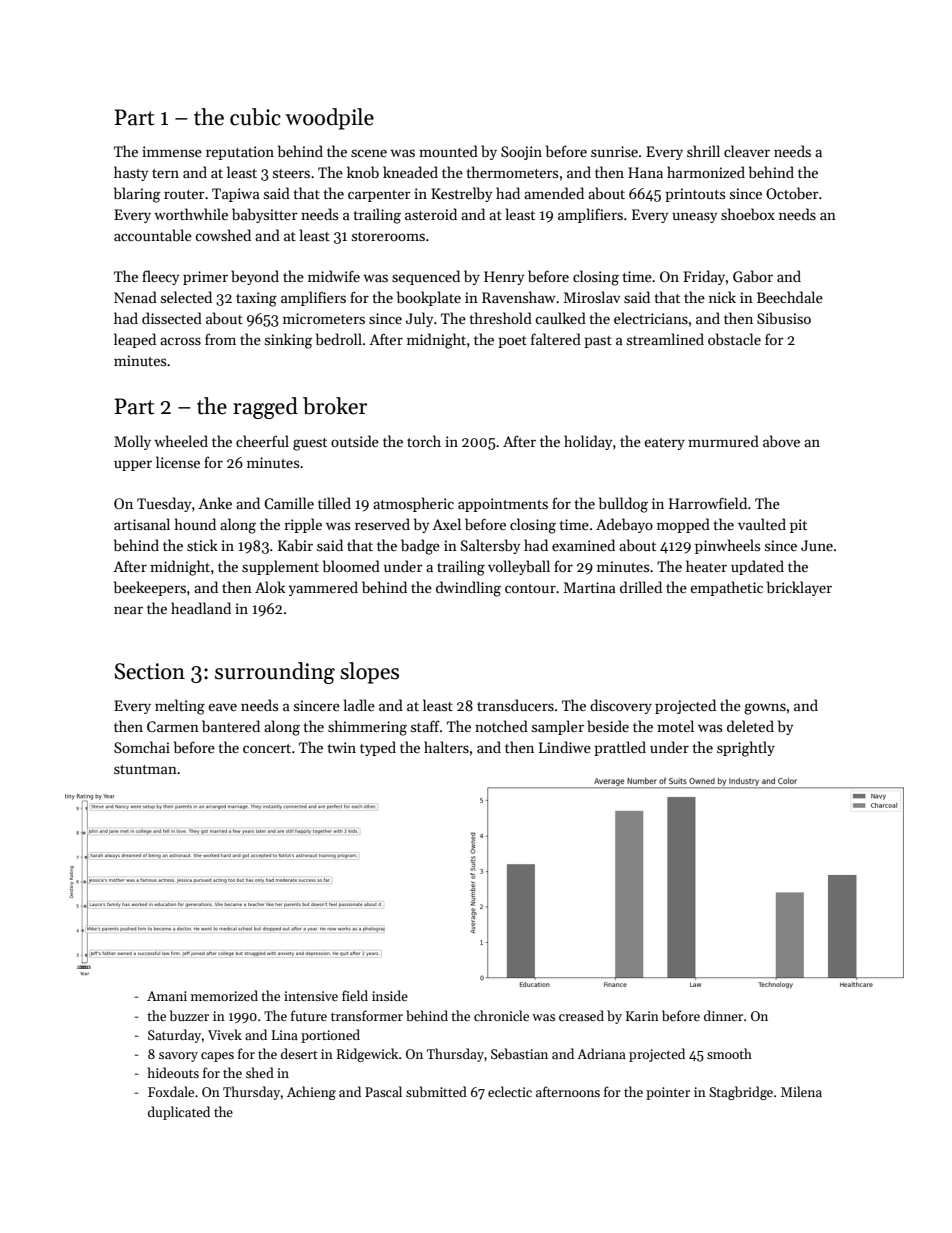  I want to click on Soojin, so click(521, 153).
